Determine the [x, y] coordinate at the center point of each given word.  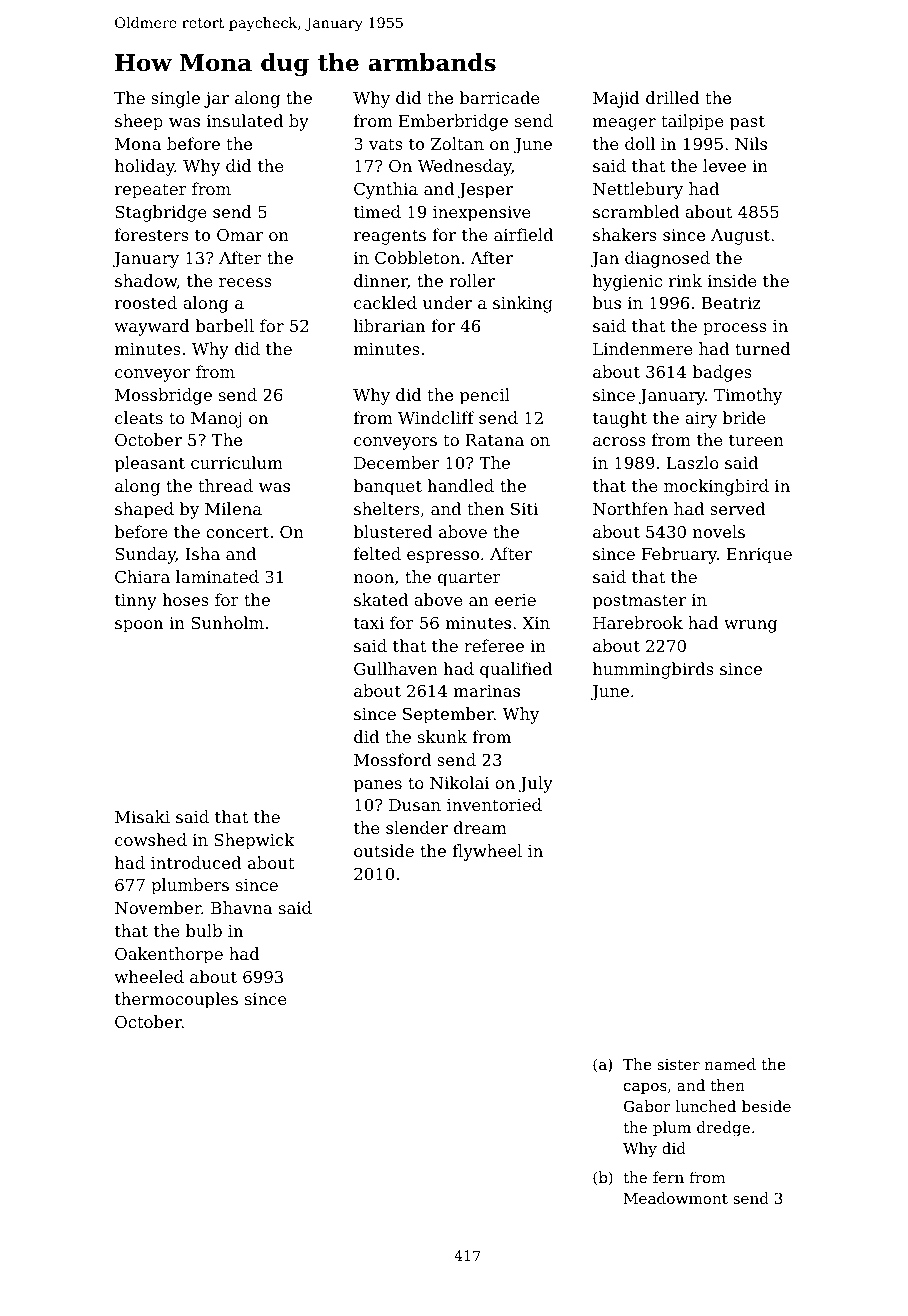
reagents [390, 237]
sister [678, 1064]
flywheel [487, 852]
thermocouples [176, 1000]
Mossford [392, 759]
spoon [139, 626]
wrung [750, 626]
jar [216, 100]
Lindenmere [643, 348]
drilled [673, 97]
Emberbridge [453, 122]
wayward [152, 327]
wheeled [149, 976]
